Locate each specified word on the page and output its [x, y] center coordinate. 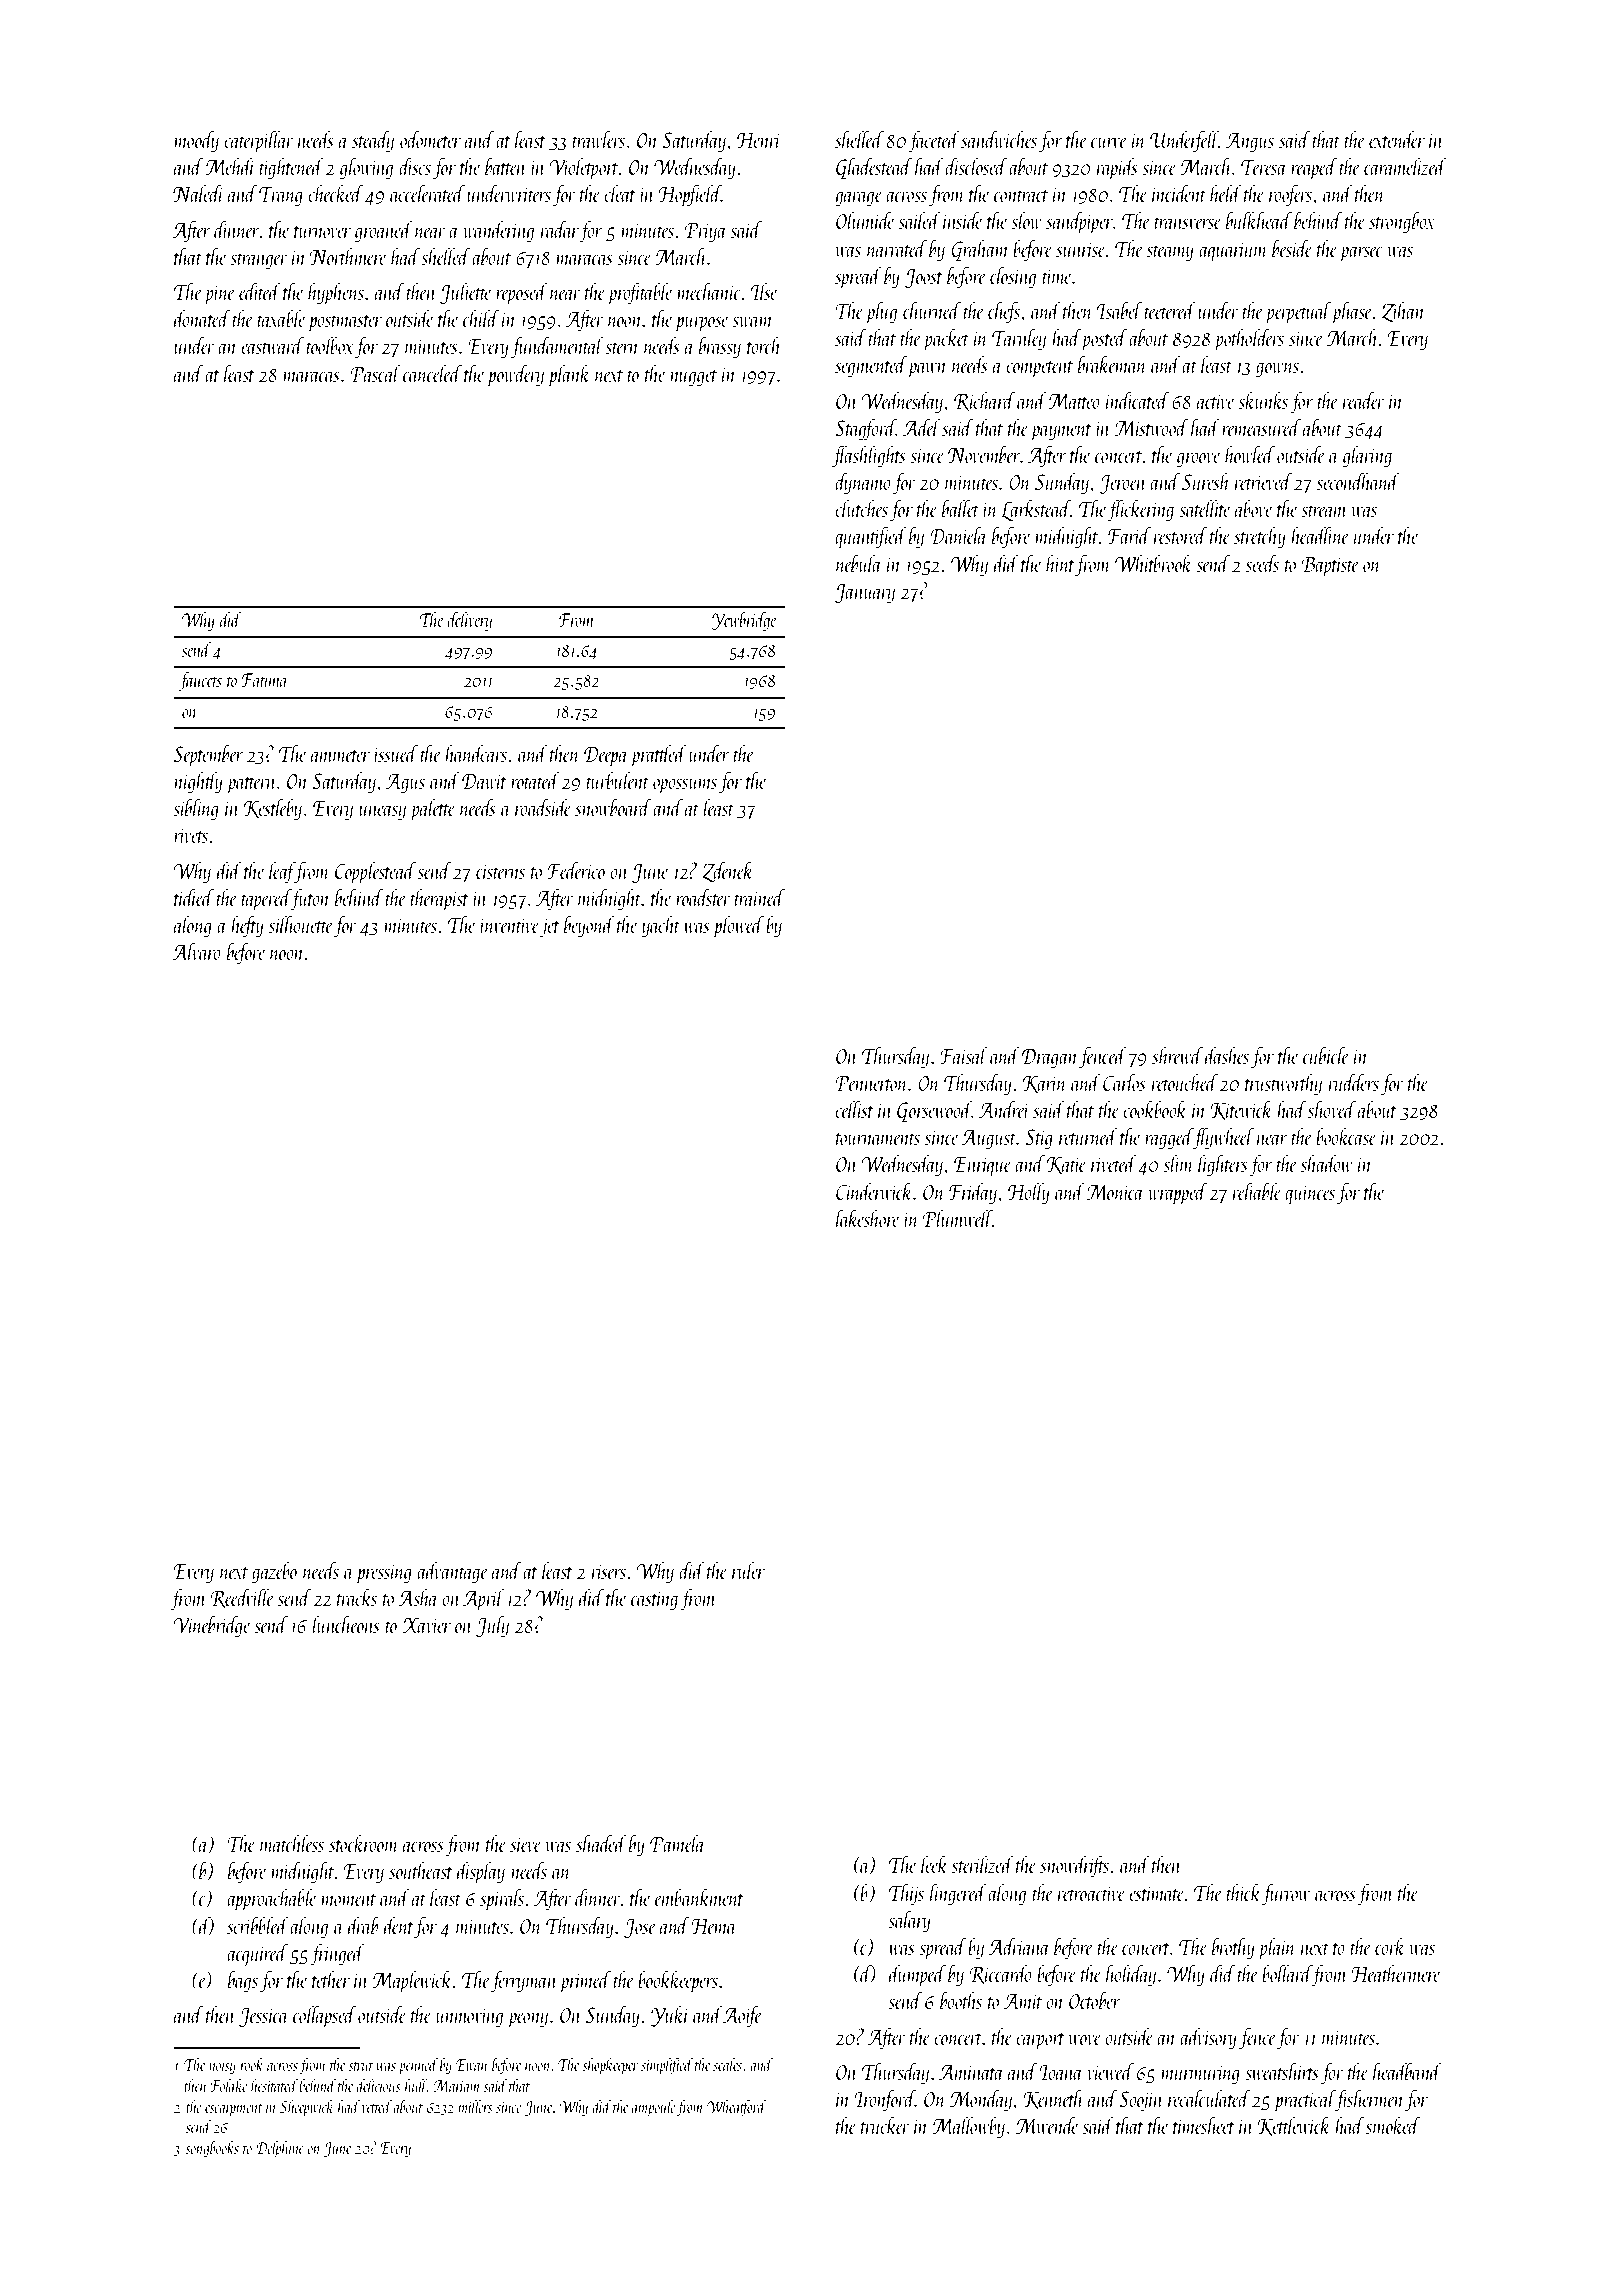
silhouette [301, 924]
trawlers [598, 139]
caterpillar [259, 141]
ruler [748, 1570]
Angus [1250, 142]
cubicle [1326, 1055]
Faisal [964, 1055]
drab [363, 1925]
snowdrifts [1074, 1866]
